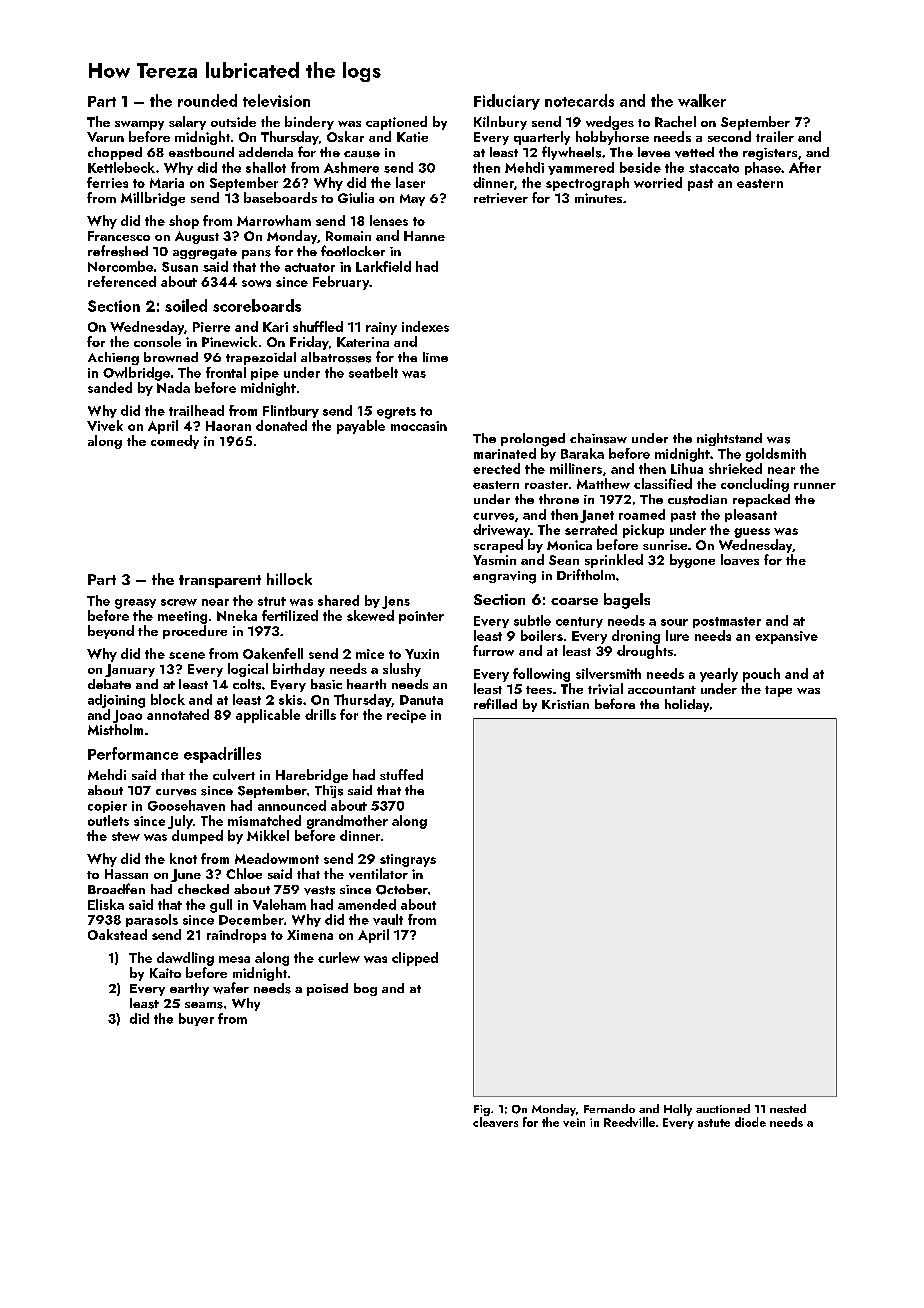 This image has height=1308, width=924. What do you see at coordinates (702, 100) in the image?
I see `walker` at bounding box center [702, 100].
